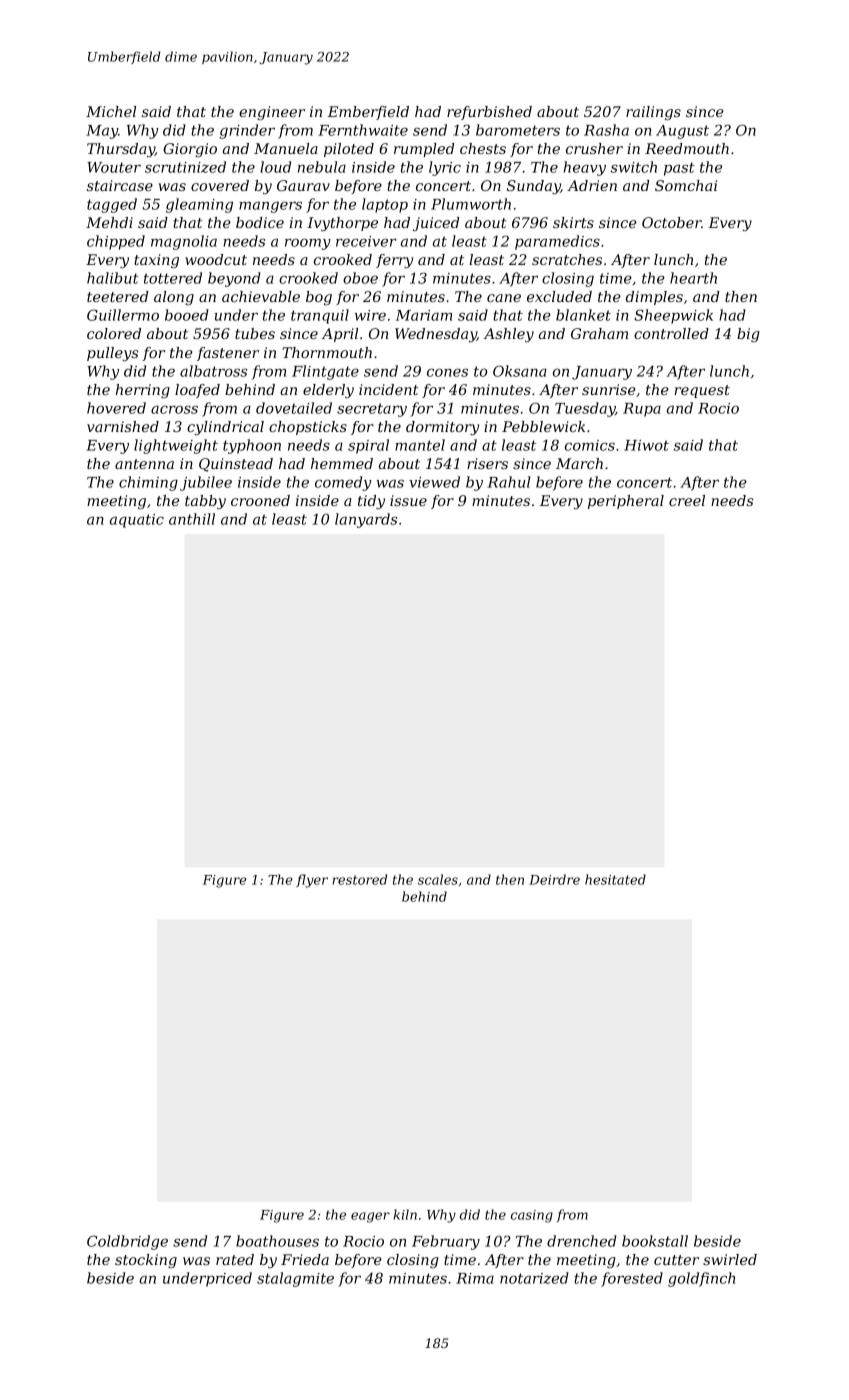  What do you see at coordinates (277, 1241) in the image?
I see `boathouses` at bounding box center [277, 1241].
